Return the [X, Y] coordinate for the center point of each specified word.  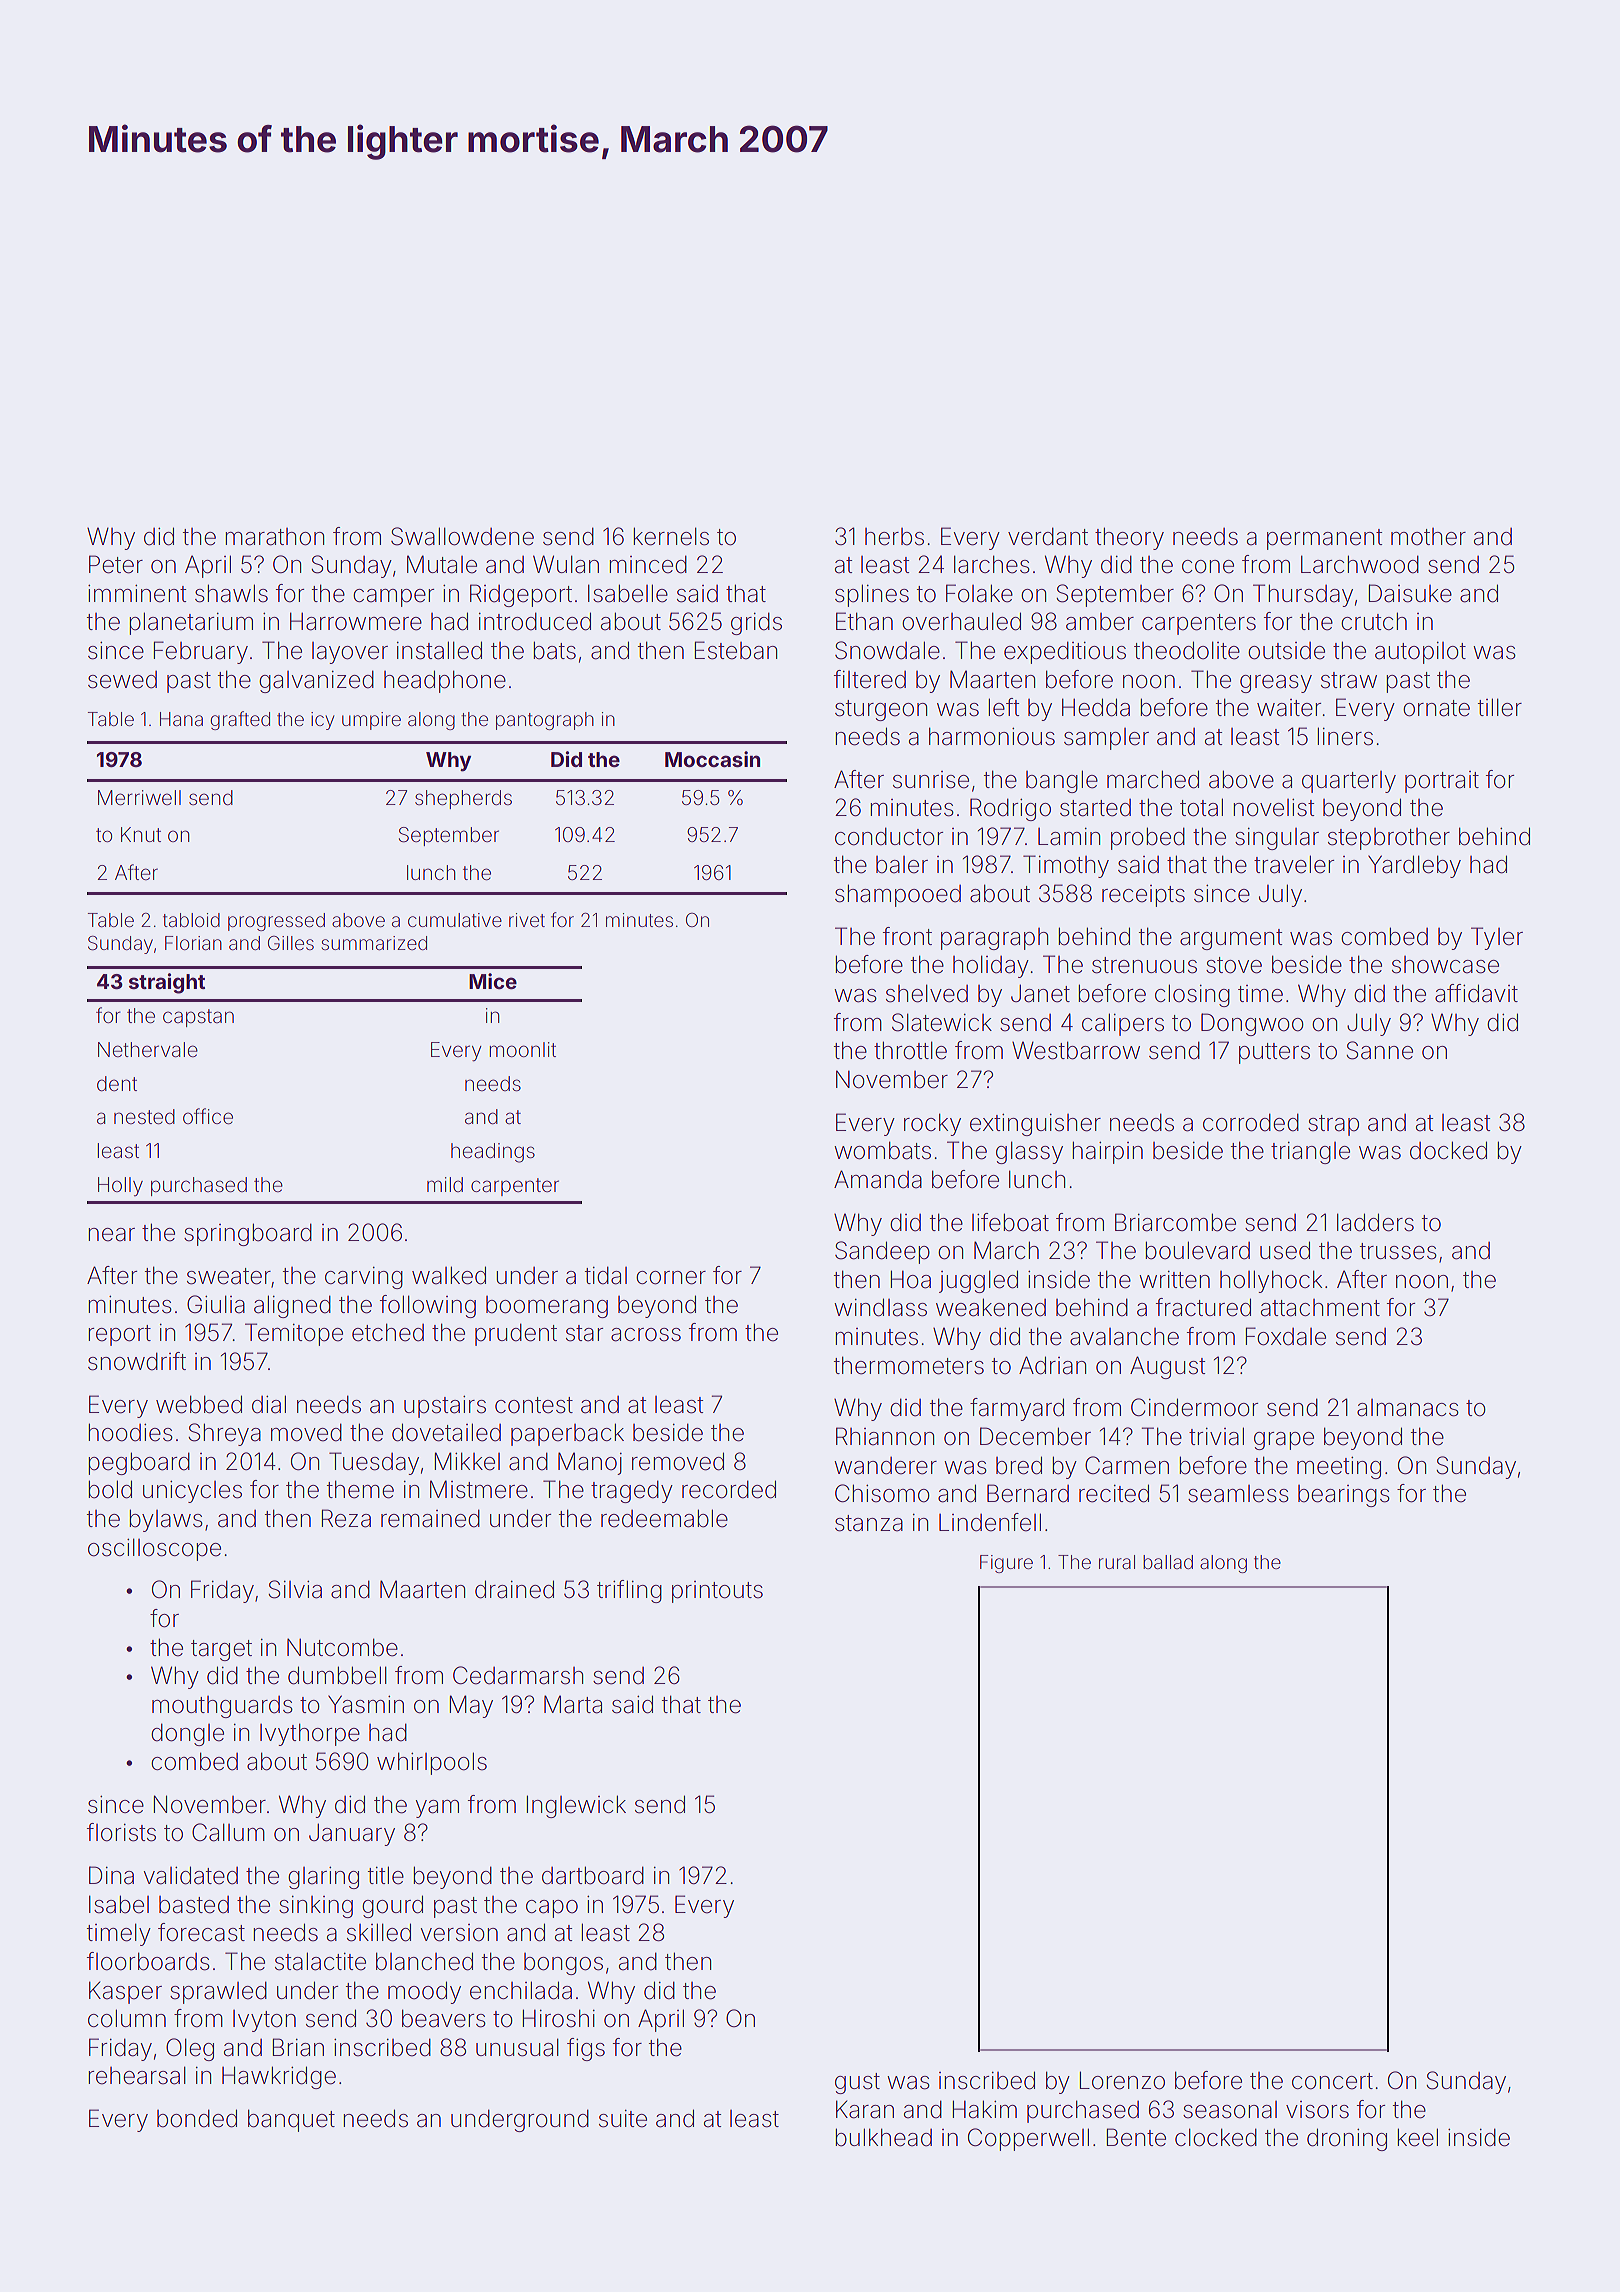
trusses [1398, 1251]
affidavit [1476, 993]
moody [424, 1992]
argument [1231, 939]
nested [144, 1116]
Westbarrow [1076, 1050]
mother [1428, 537]
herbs [894, 537]
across [646, 1335]
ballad [1168, 1562]
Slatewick [942, 1022]
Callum [228, 1832]
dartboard [593, 1875]
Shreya [224, 1434]
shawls [231, 593]
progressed [276, 922]
